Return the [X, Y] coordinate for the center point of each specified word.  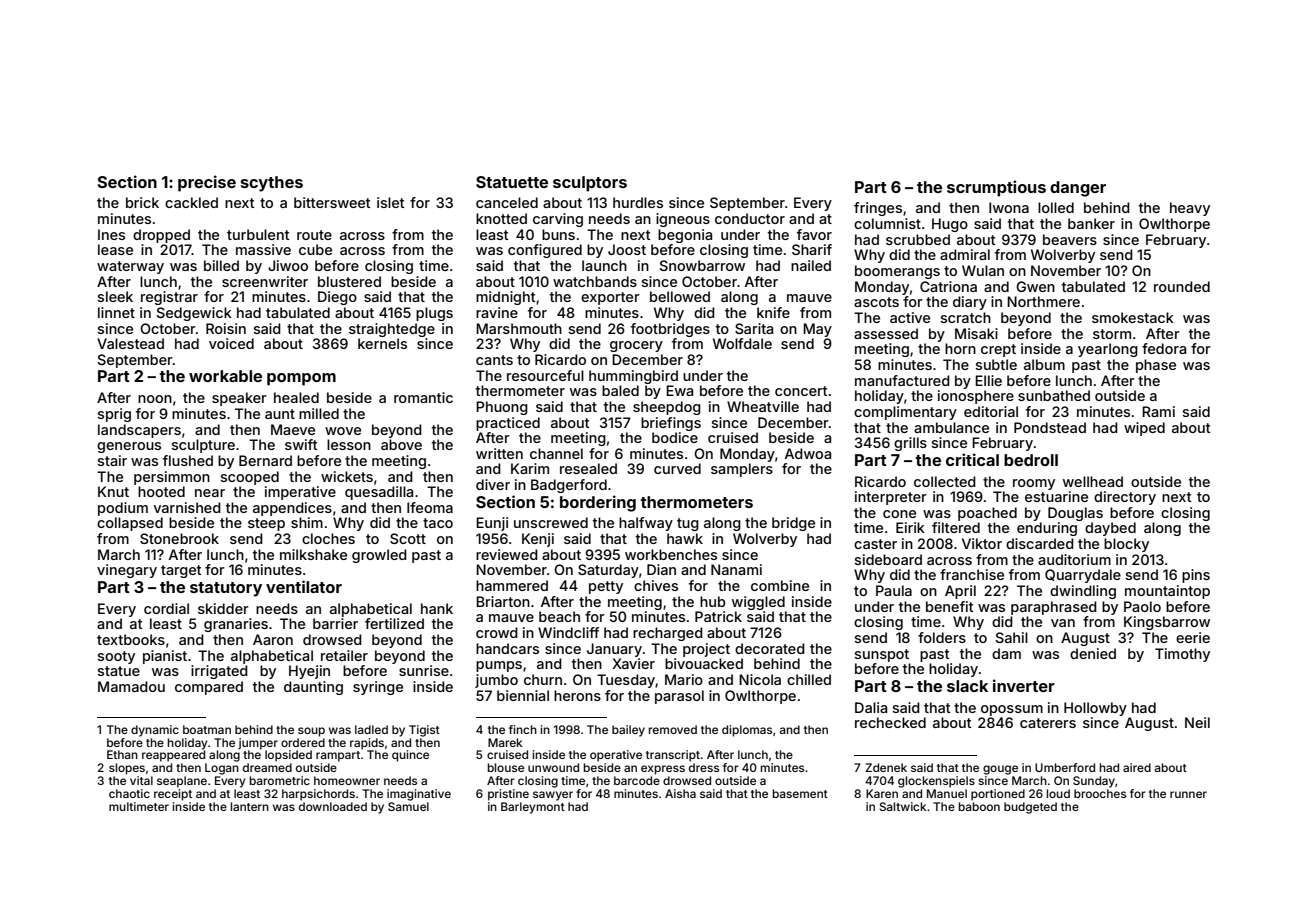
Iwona [1009, 207]
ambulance [951, 427]
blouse [506, 767]
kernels [382, 343]
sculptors [590, 184]
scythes [272, 184]
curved [677, 468]
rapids [367, 744]
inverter [1024, 685]
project [706, 650]
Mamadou [131, 686]
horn [960, 348]
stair [112, 460]
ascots [876, 302]
